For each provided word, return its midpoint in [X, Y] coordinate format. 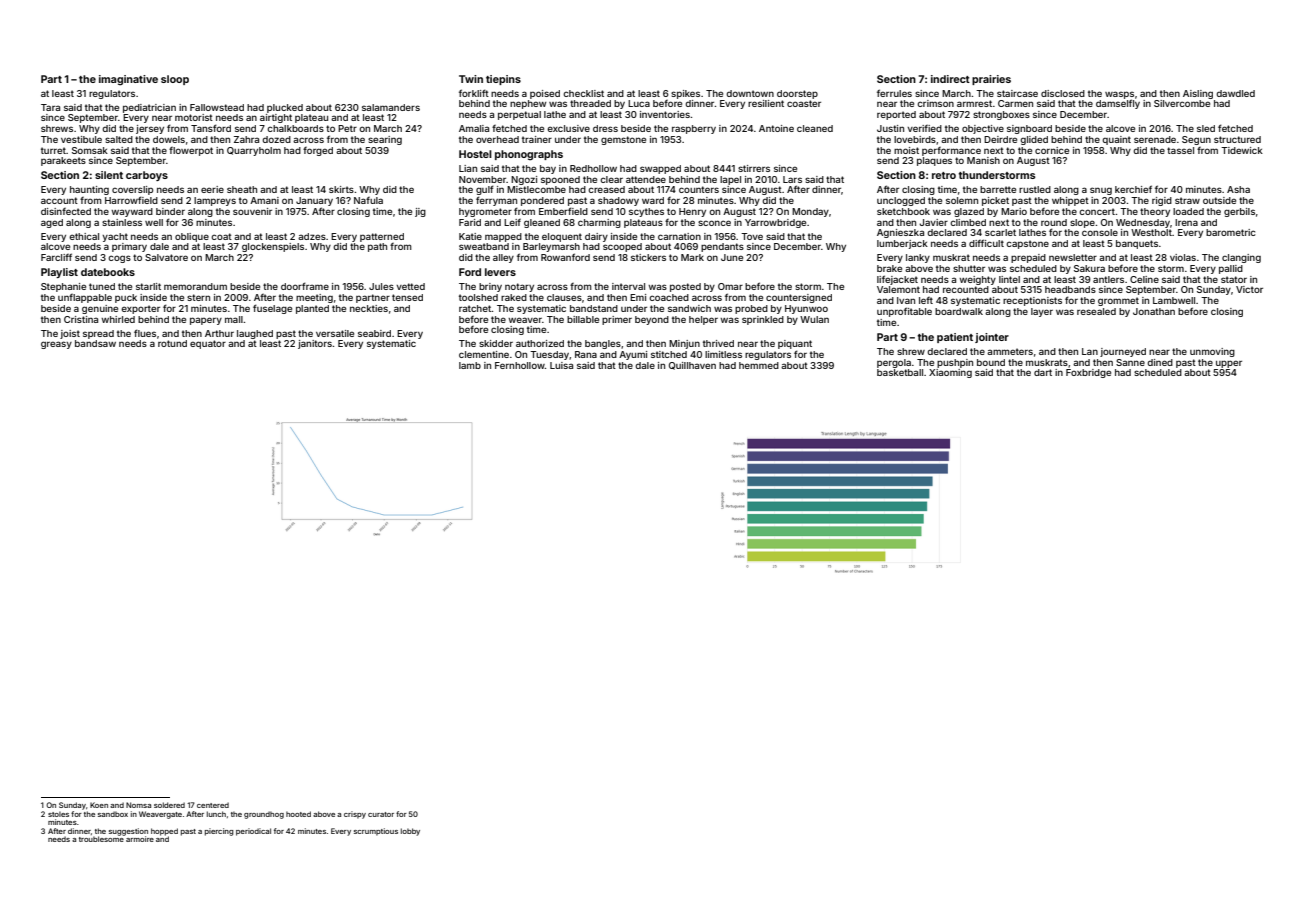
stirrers [754, 168]
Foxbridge [1088, 373]
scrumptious [376, 832]
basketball [900, 372]
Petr [347, 128]
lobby [410, 832]
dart [1043, 372]
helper [703, 320]
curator [381, 814]
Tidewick [1242, 150]
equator [208, 344]
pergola [894, 363]
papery [206, 321]
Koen [99, 805]
